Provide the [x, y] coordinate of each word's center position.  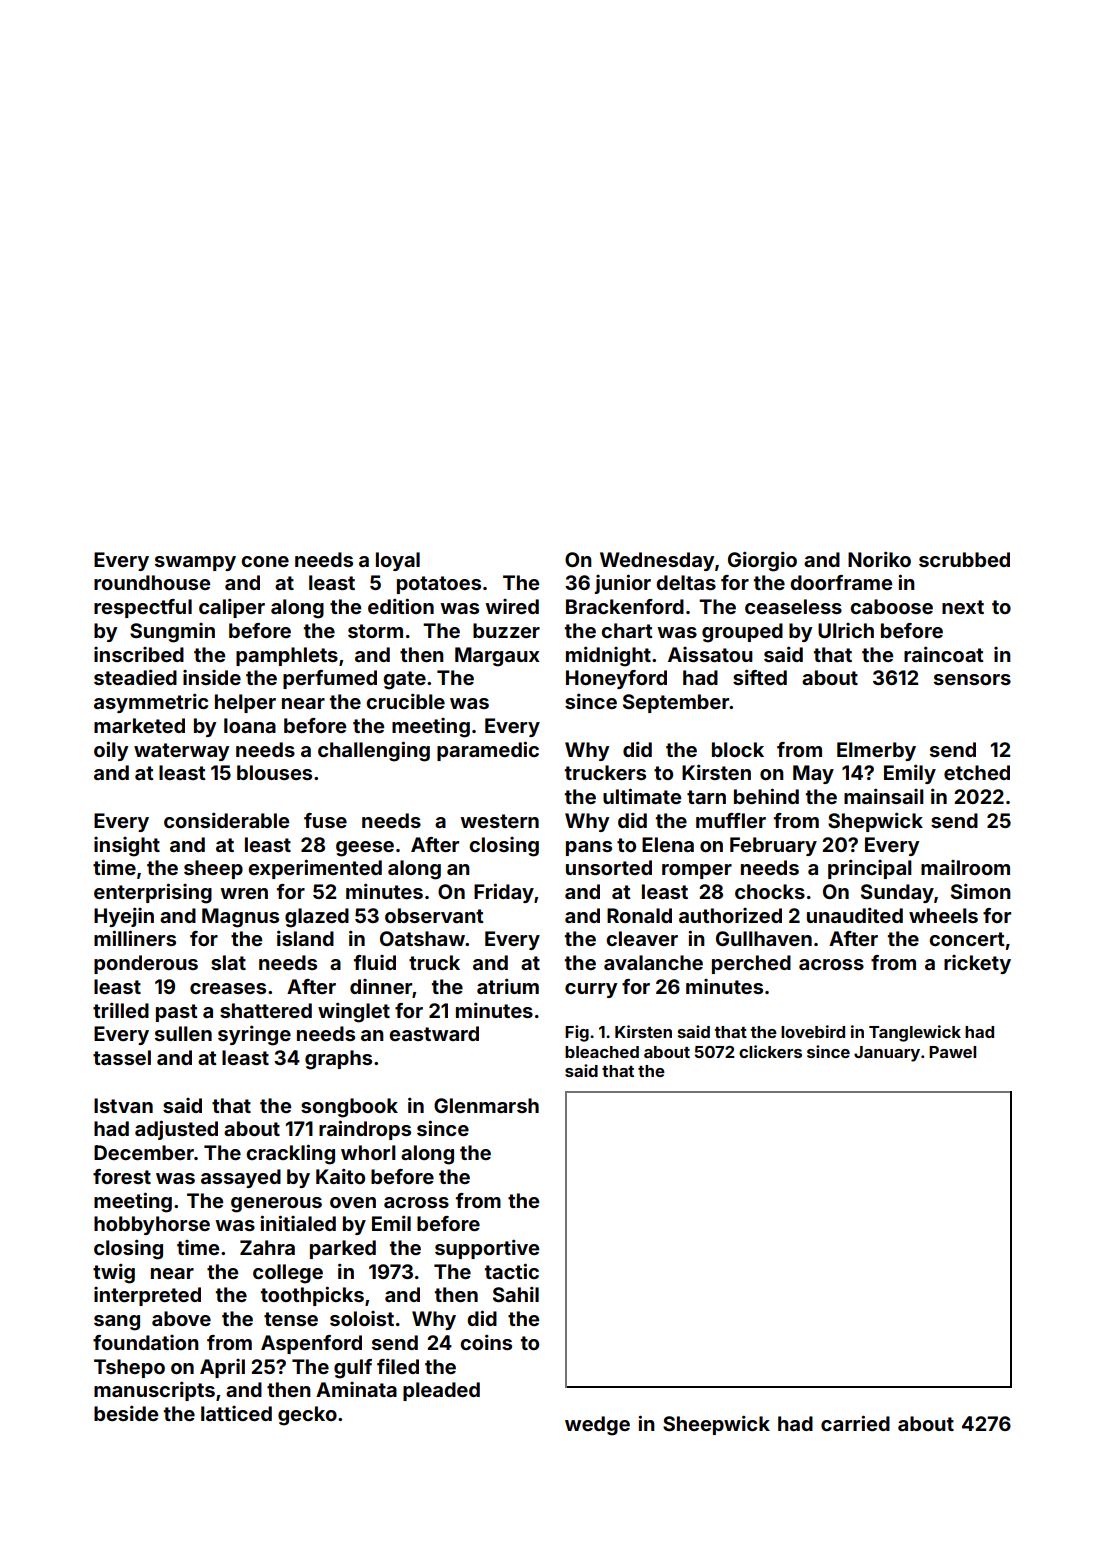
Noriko [879, 559]
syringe [254, 1035]
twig [114, 1273]
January [887, 1054]
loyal [398, 561]
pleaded [441, 1391]
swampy [195, 563]
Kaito [340, 1176]
